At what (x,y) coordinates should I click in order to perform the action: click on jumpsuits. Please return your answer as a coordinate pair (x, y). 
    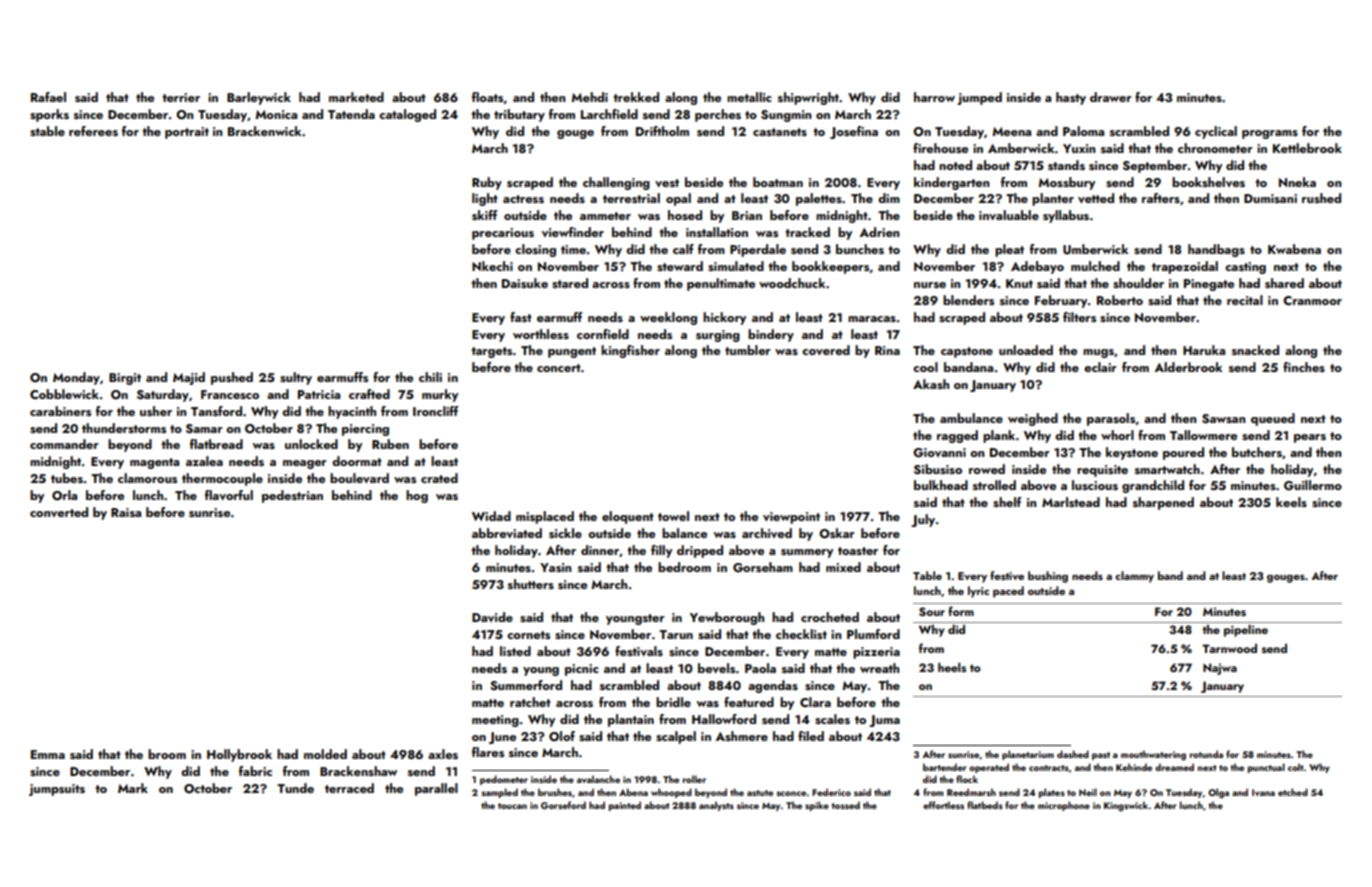
    Looking at the image, I should click on (57, 790).
